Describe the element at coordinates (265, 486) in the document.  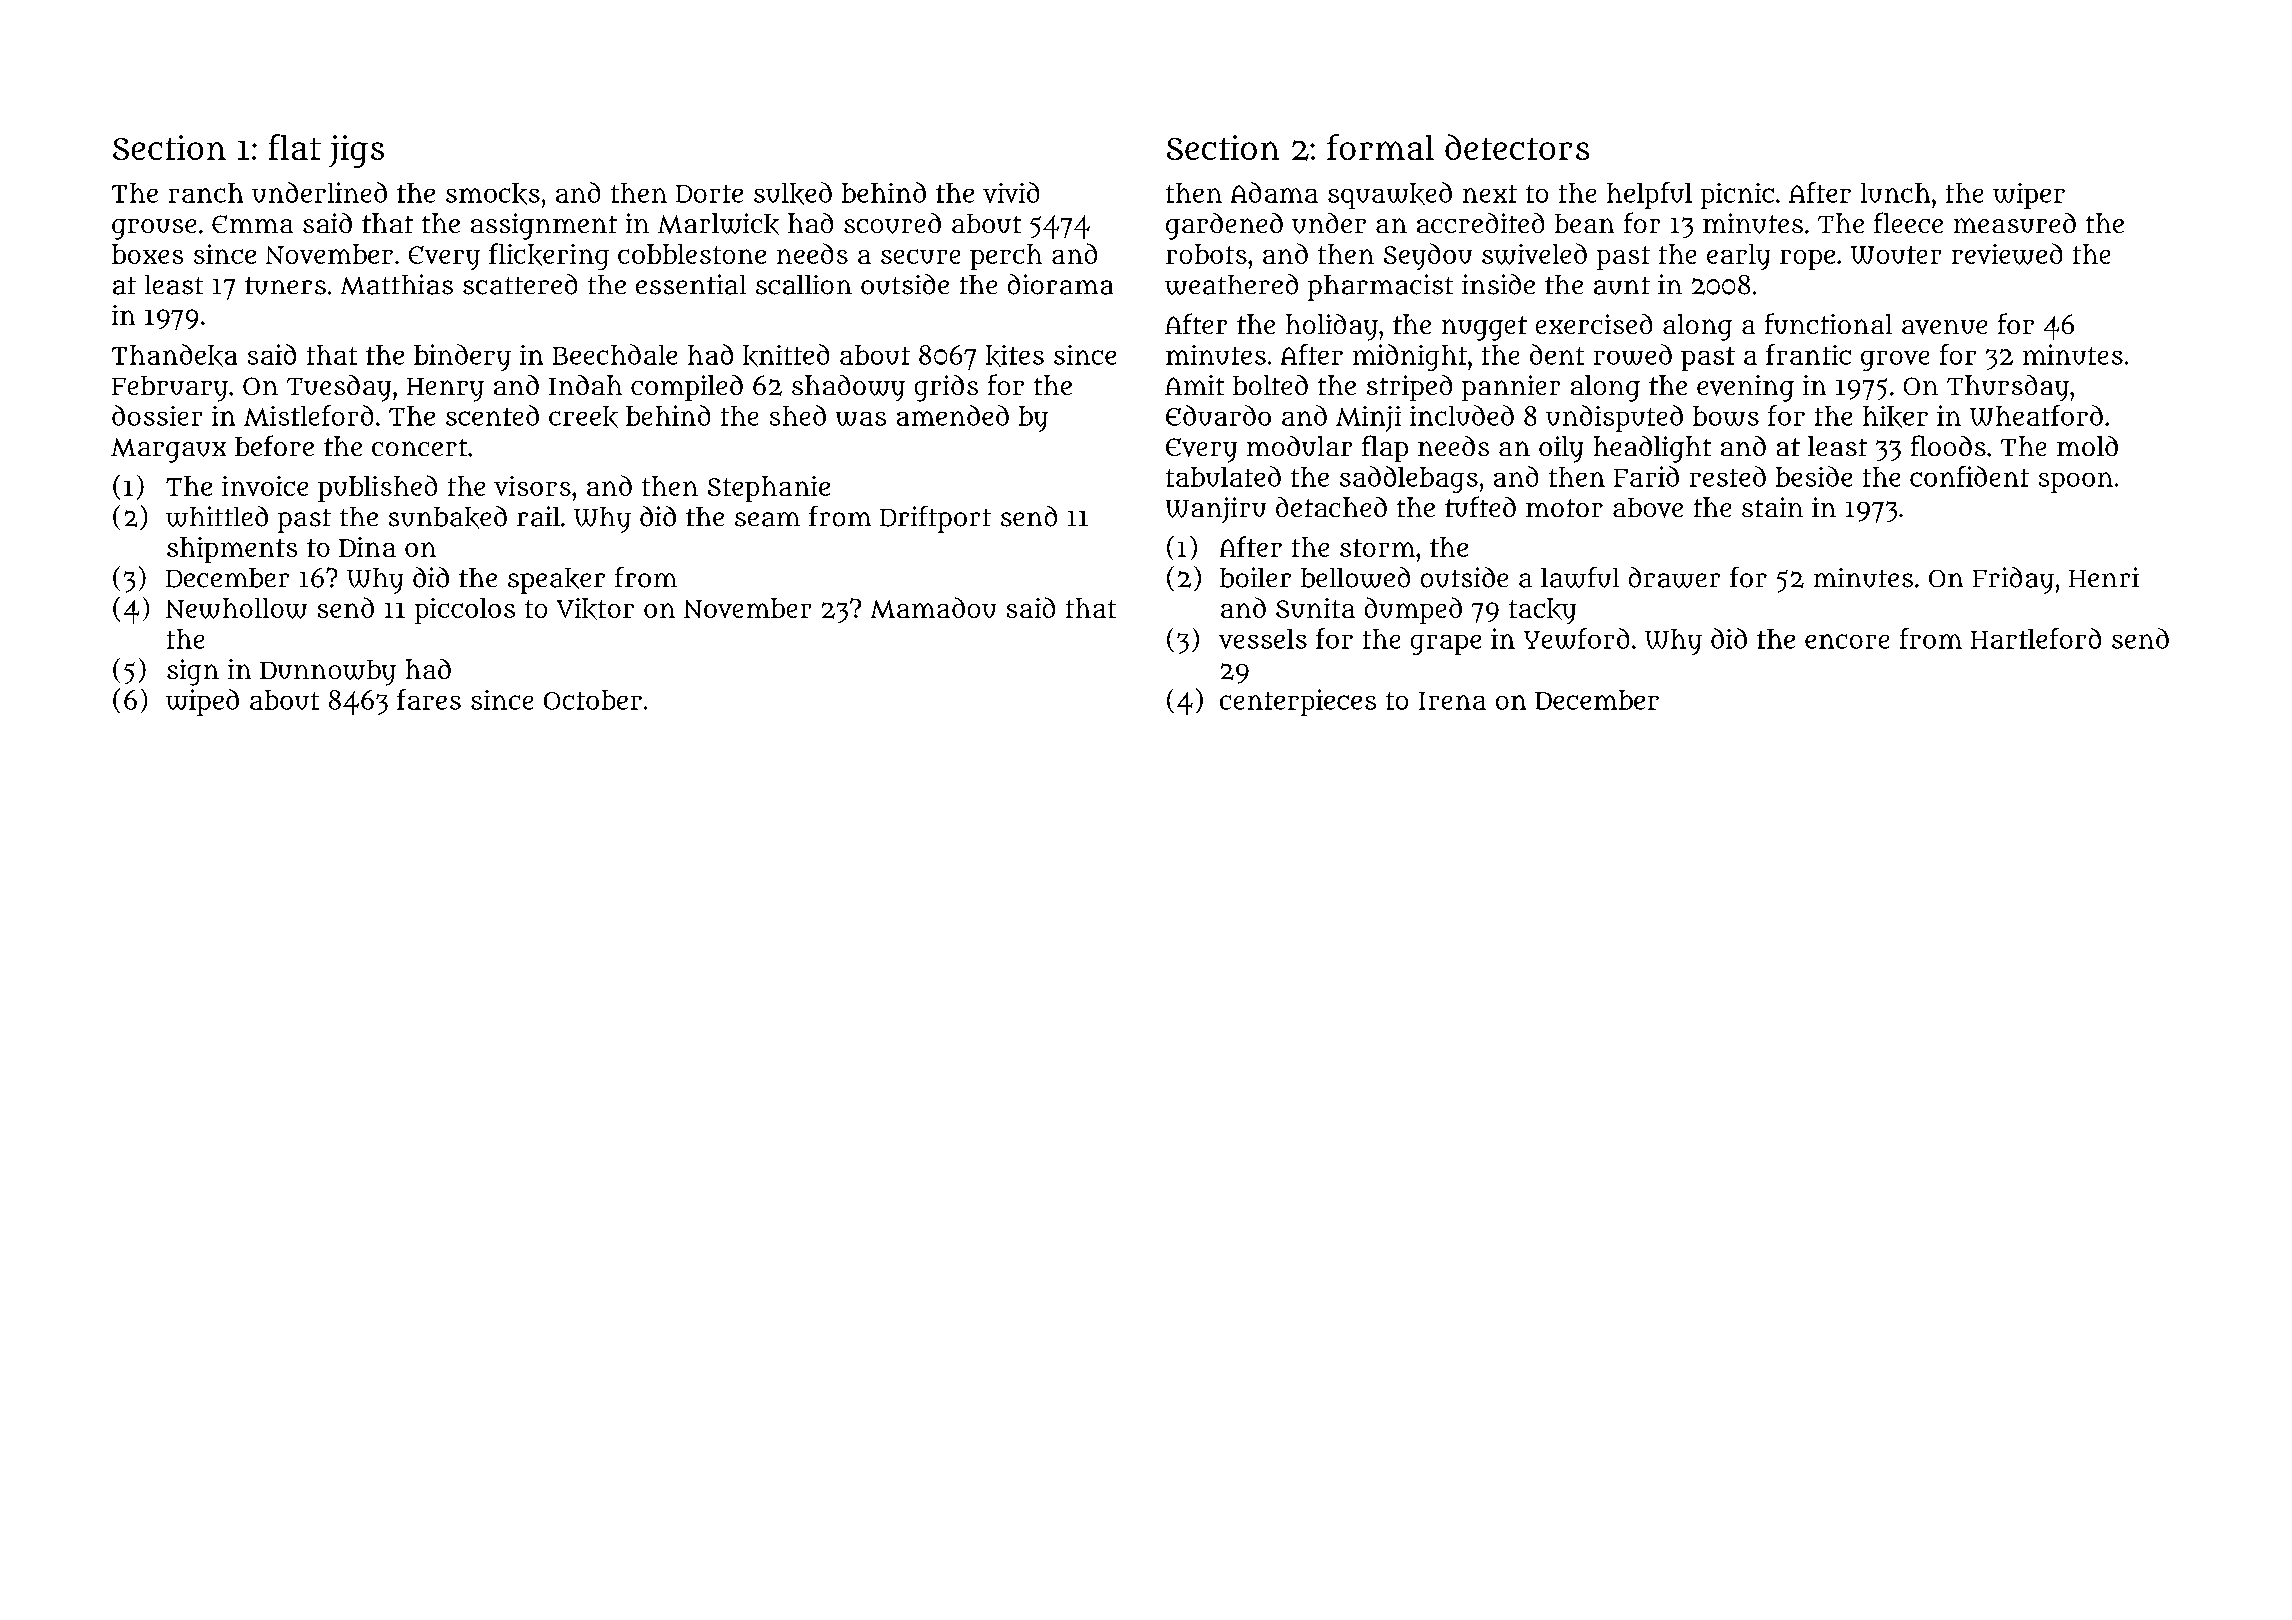
I see `invoice` at that location.
